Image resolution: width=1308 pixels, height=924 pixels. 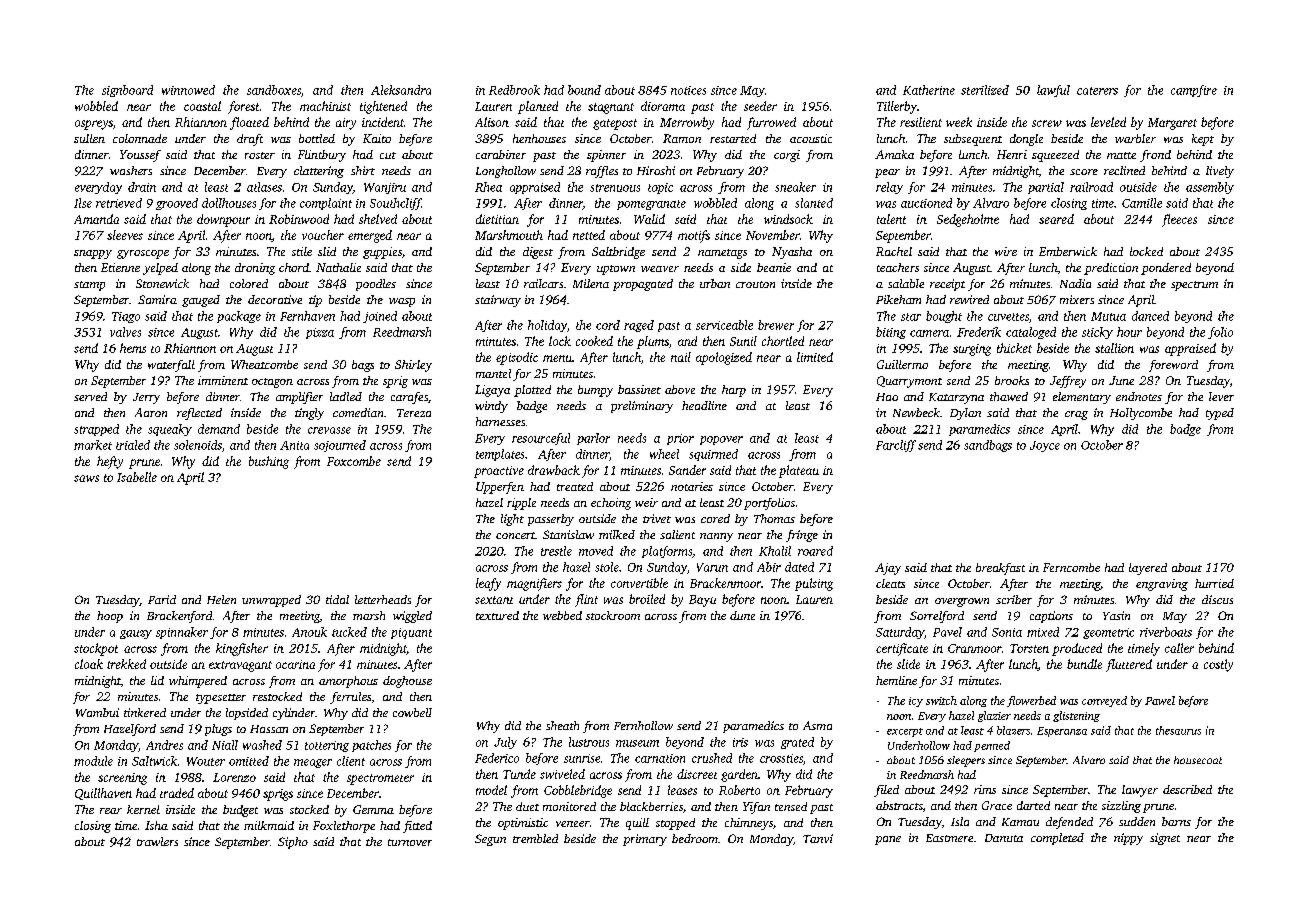 What do you see at coordinates (126, 664) in the screenshot?
I see `trekked` at bounding box center [126, 664].
